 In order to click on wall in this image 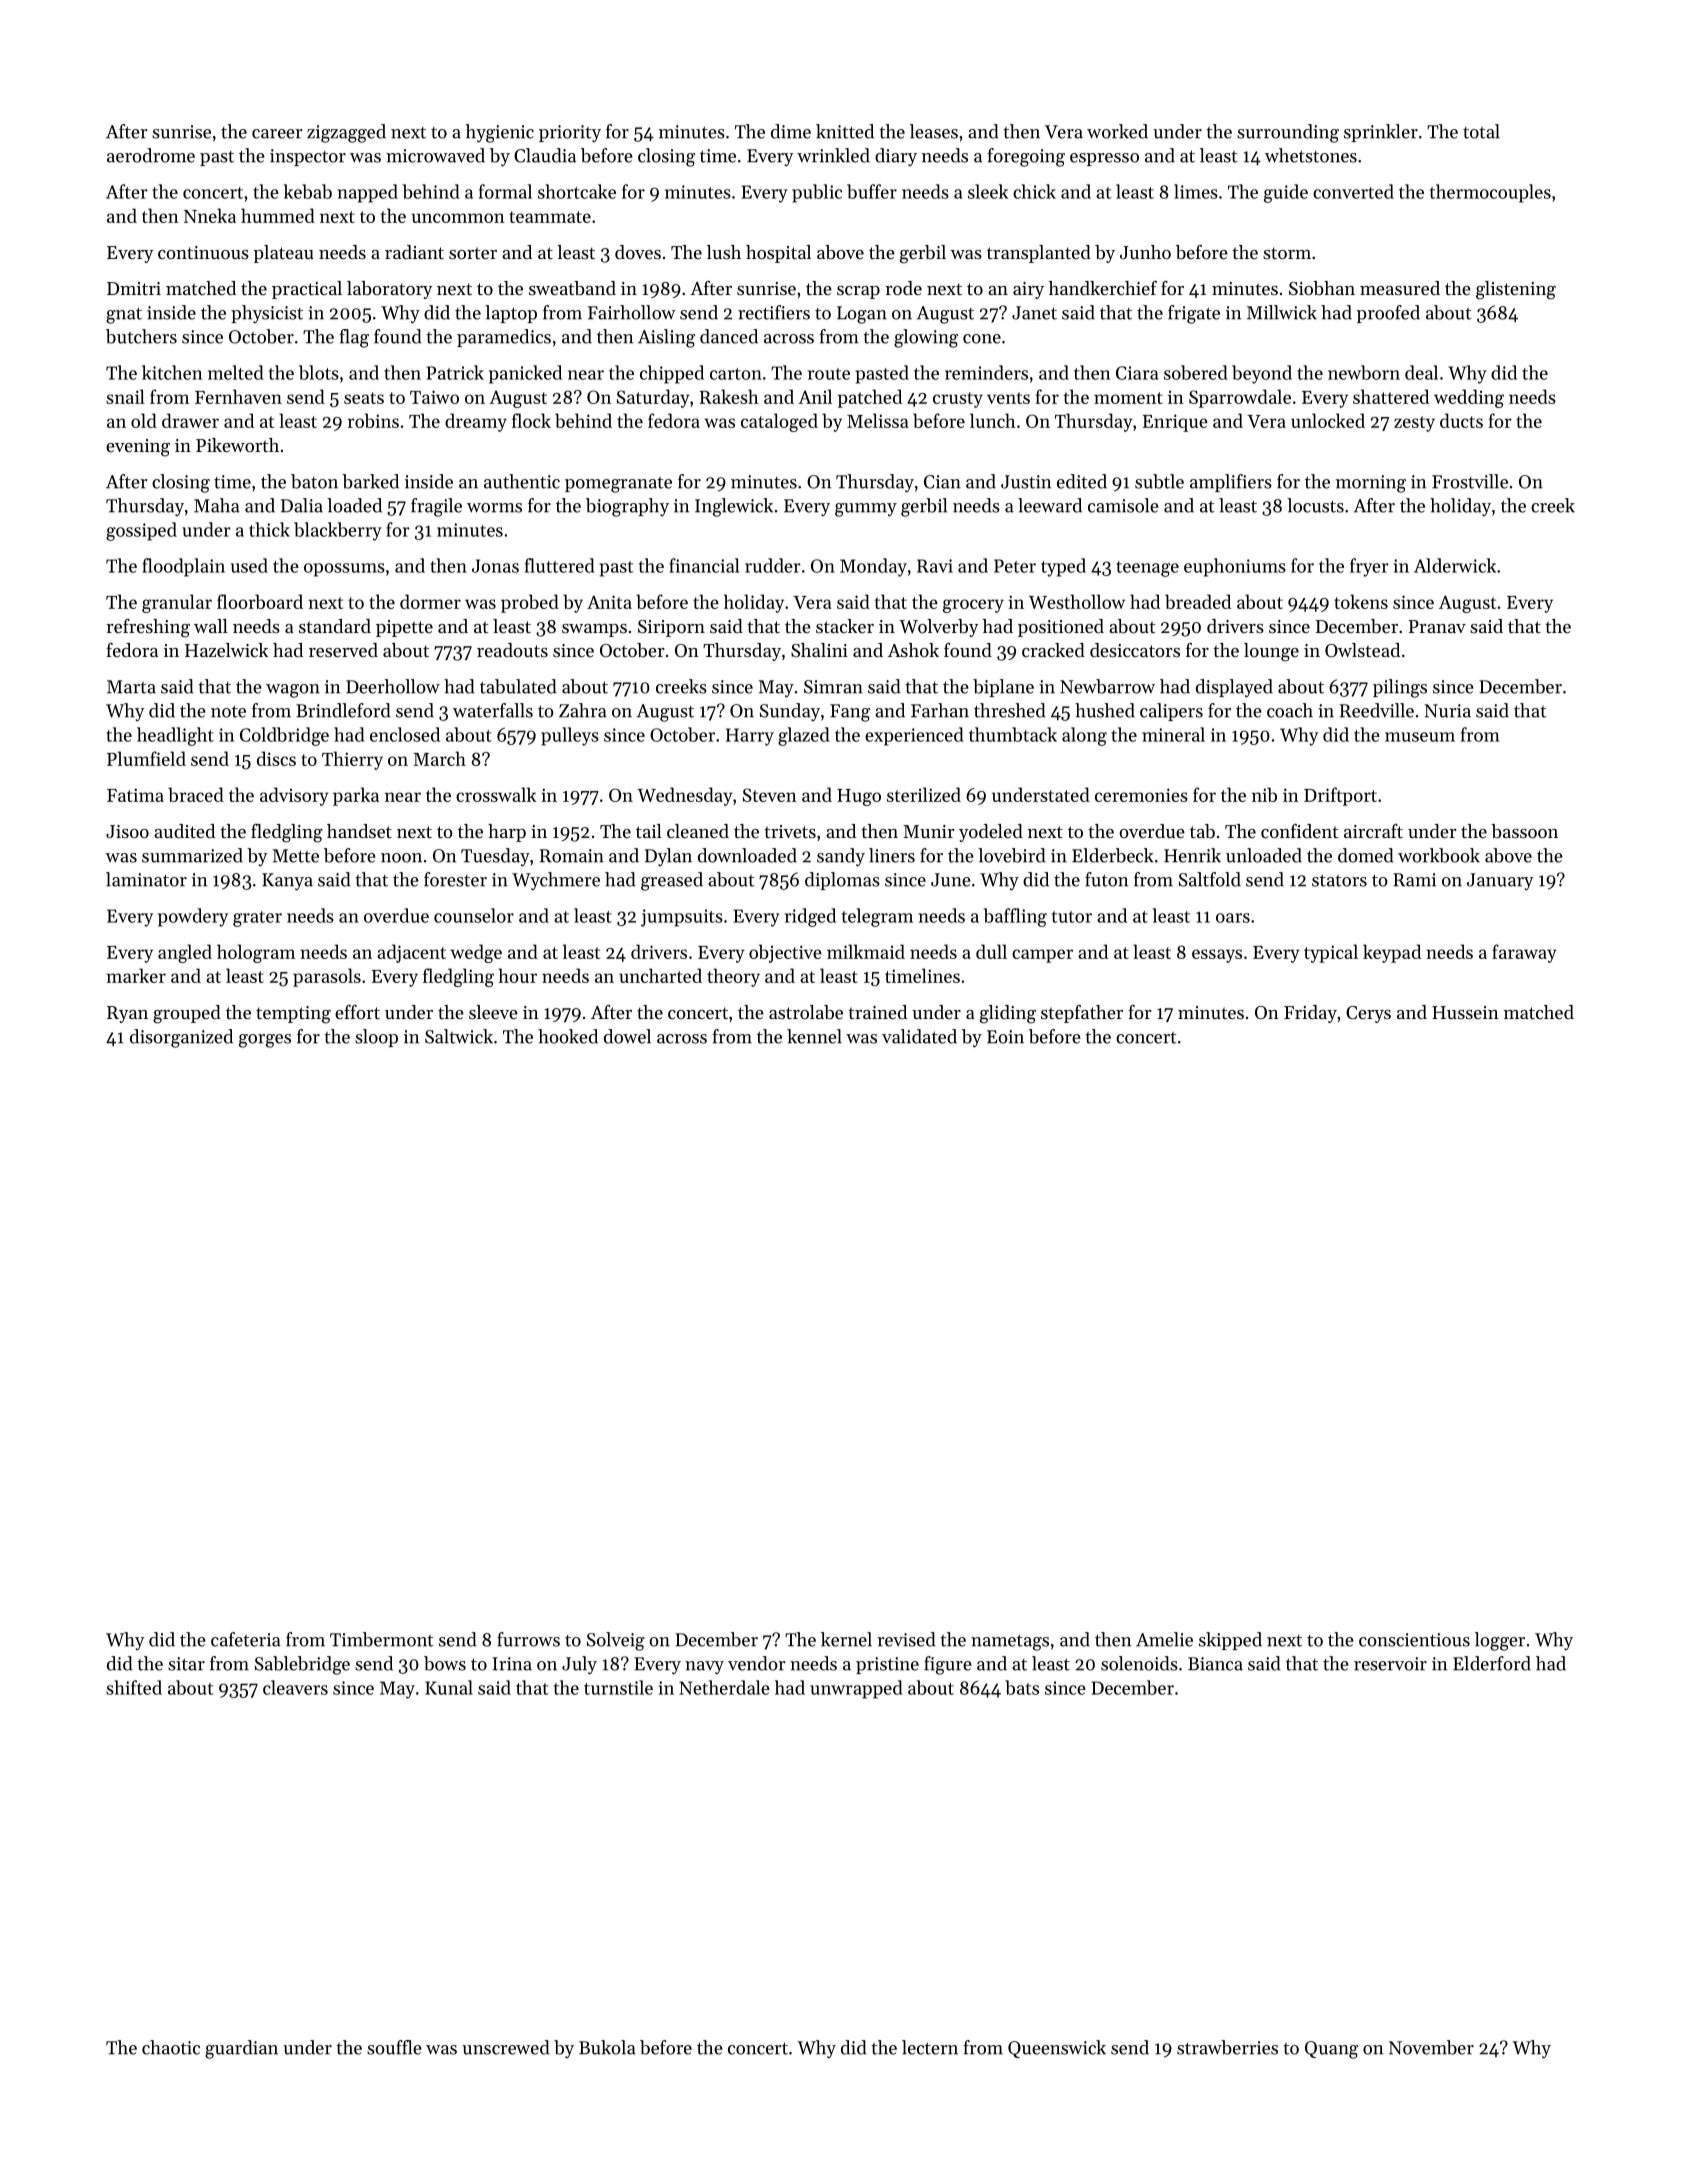, I will do `click(211, 626)`.
